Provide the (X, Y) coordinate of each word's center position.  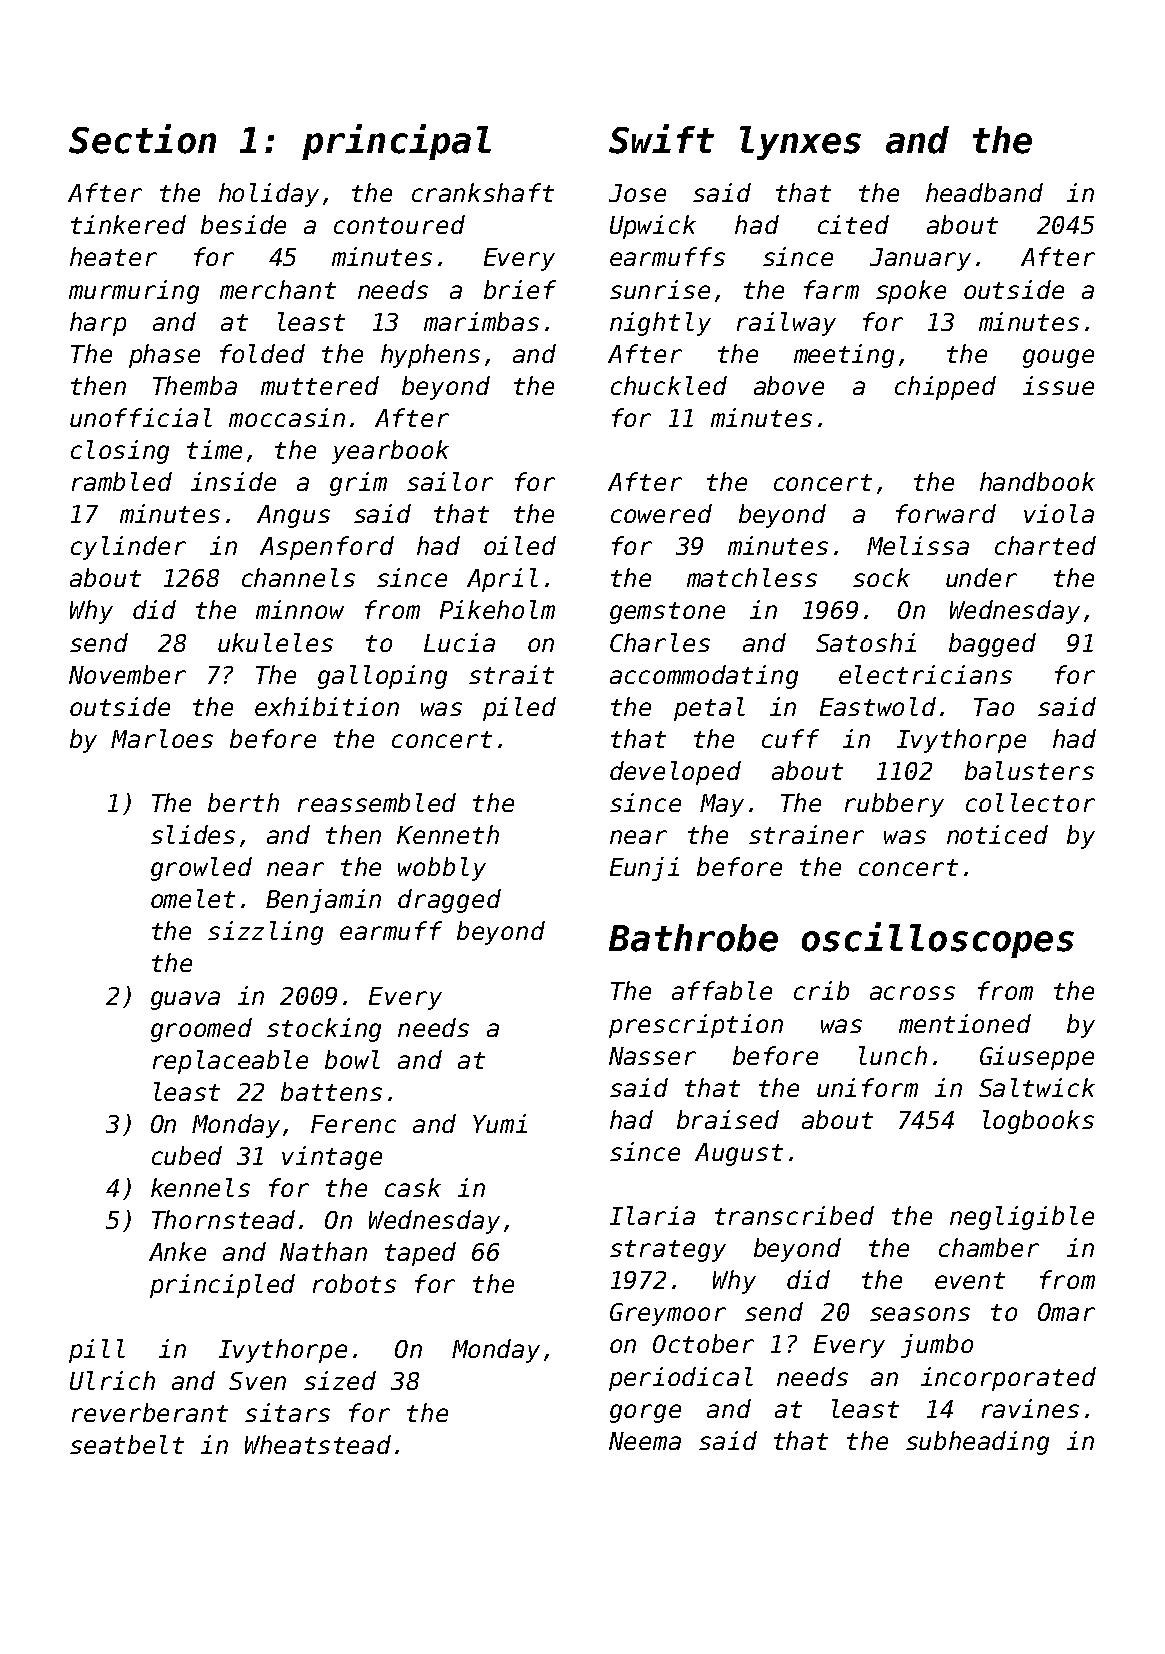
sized (340, 1380)
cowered (661, 513)
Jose (637, 193)
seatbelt (127, 1444)
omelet (193, 898)
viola (1059, 513)
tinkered (128, 224)
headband (984, 192)
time (214, 449)
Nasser (652, 1056)
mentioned (965, 1023)
